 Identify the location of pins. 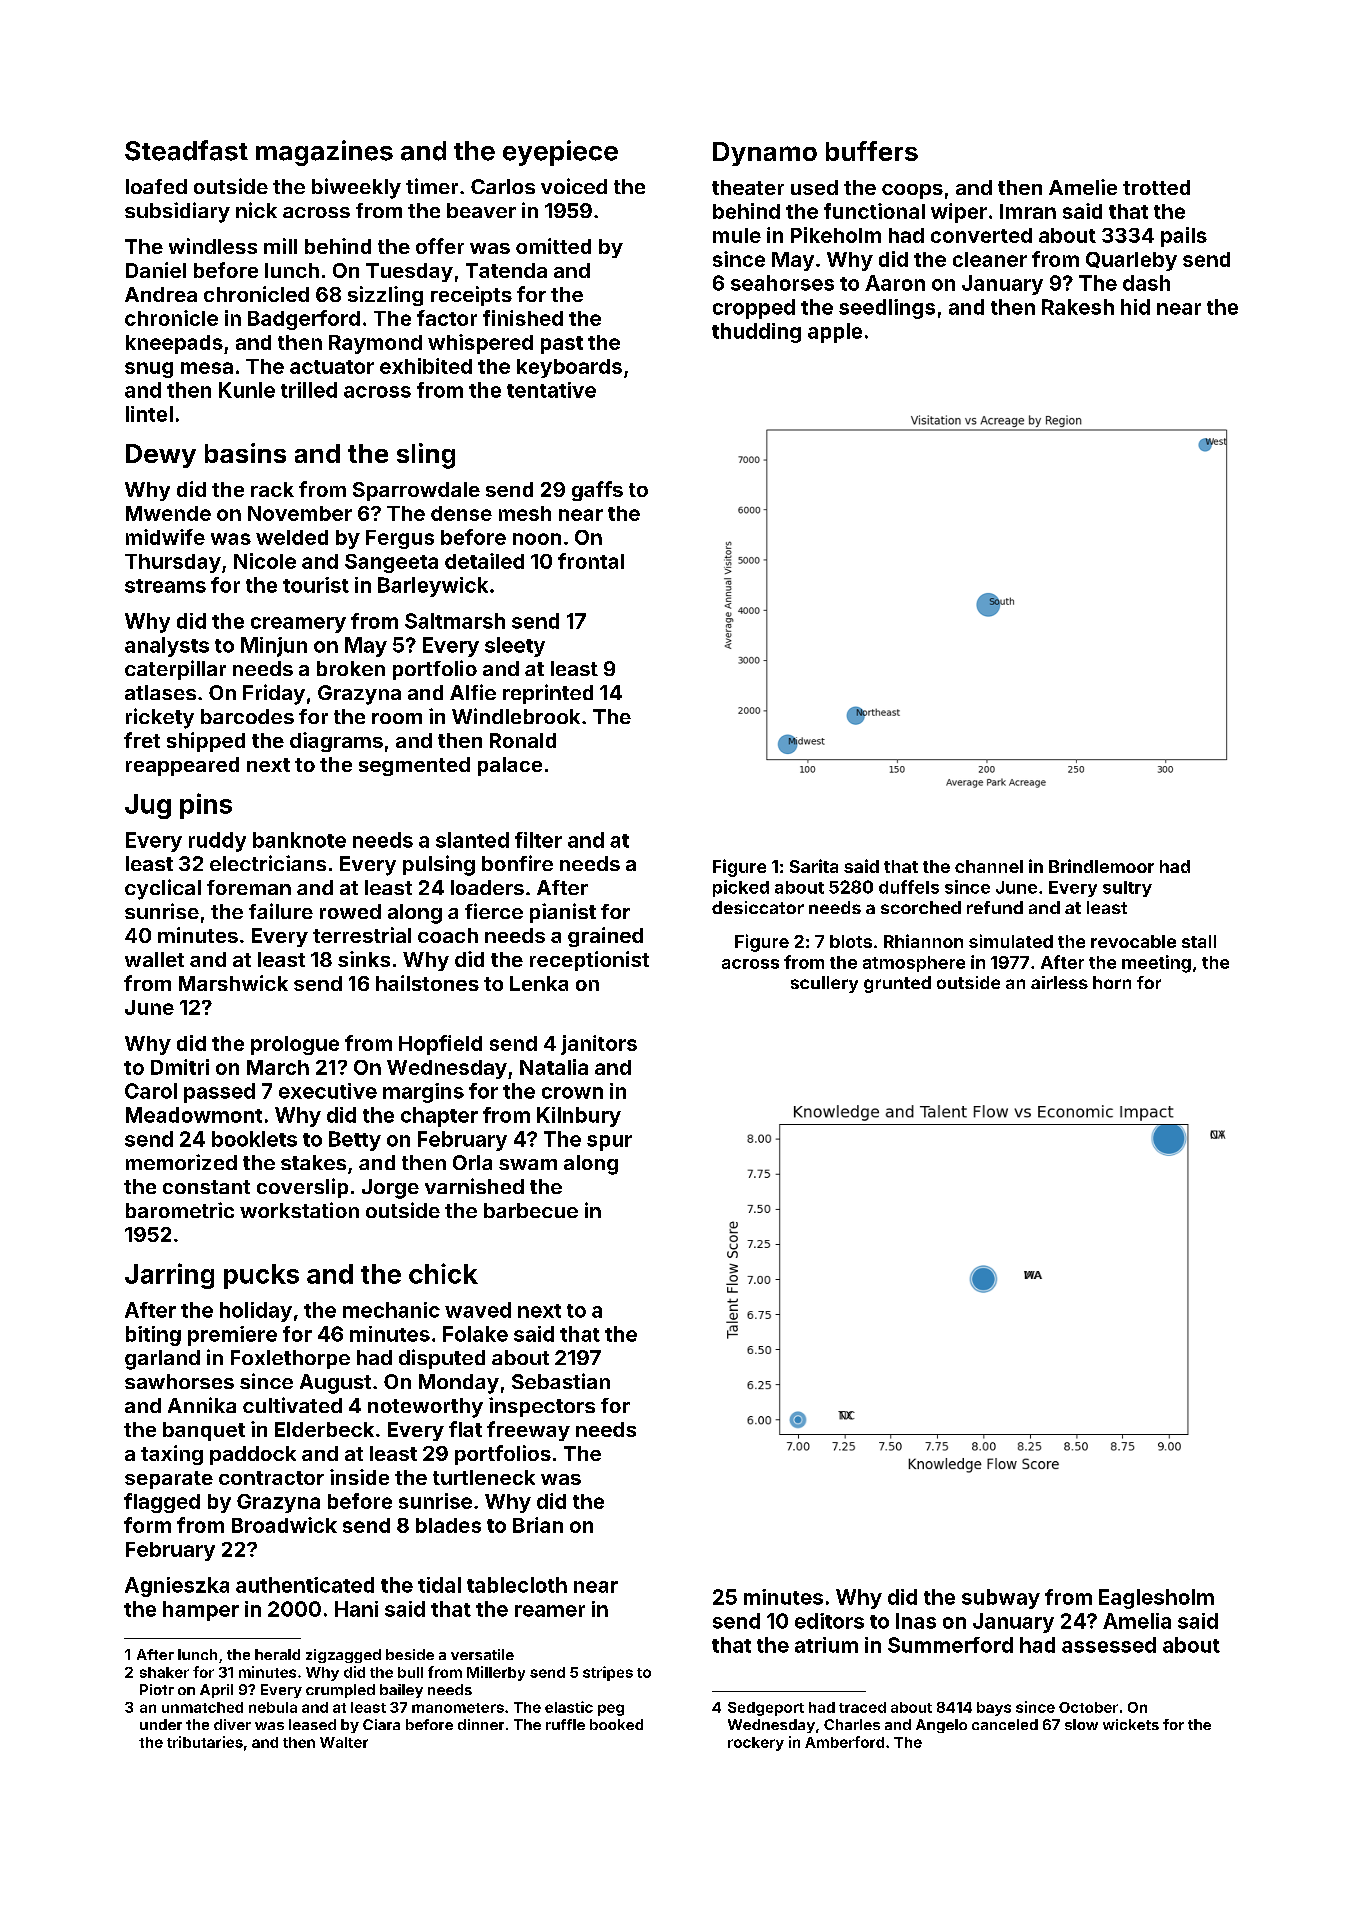
(206, 806).
